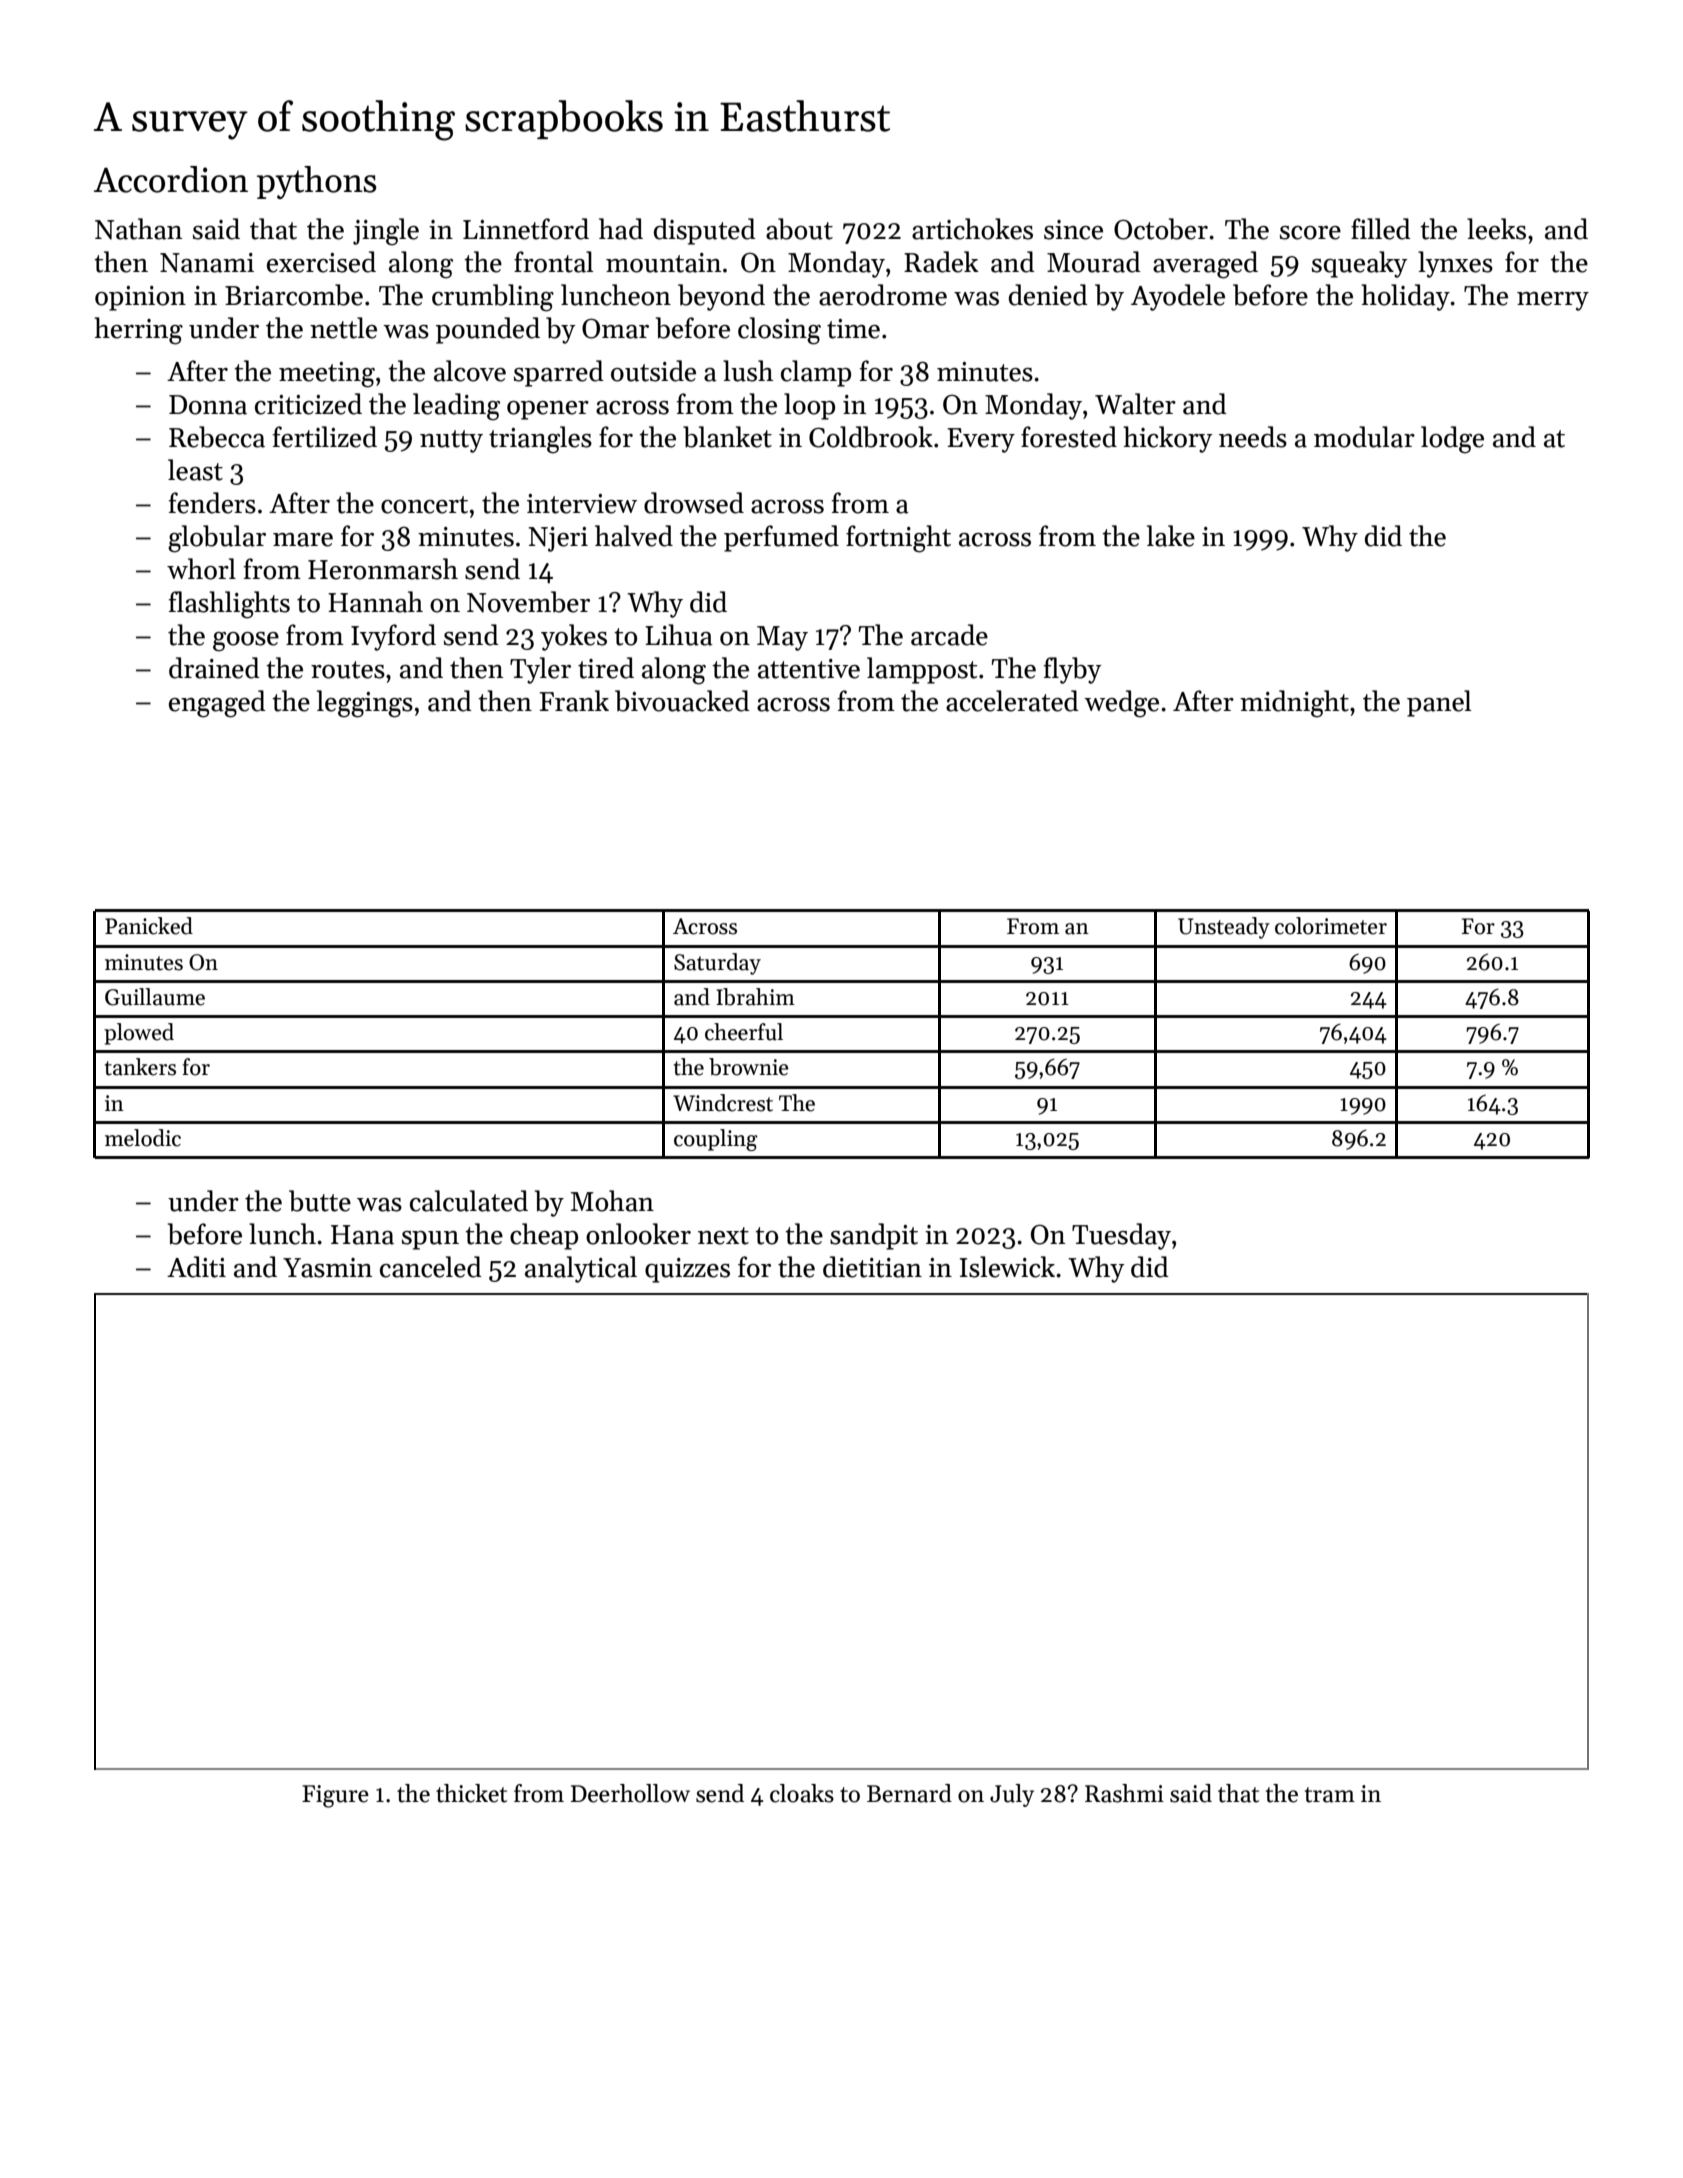 The height and width of the screenshot is (2178, 1683). What do you see at coordinates (1161, 229) in the screenshot?
I see `October` at bounding box center [1161, 229].
